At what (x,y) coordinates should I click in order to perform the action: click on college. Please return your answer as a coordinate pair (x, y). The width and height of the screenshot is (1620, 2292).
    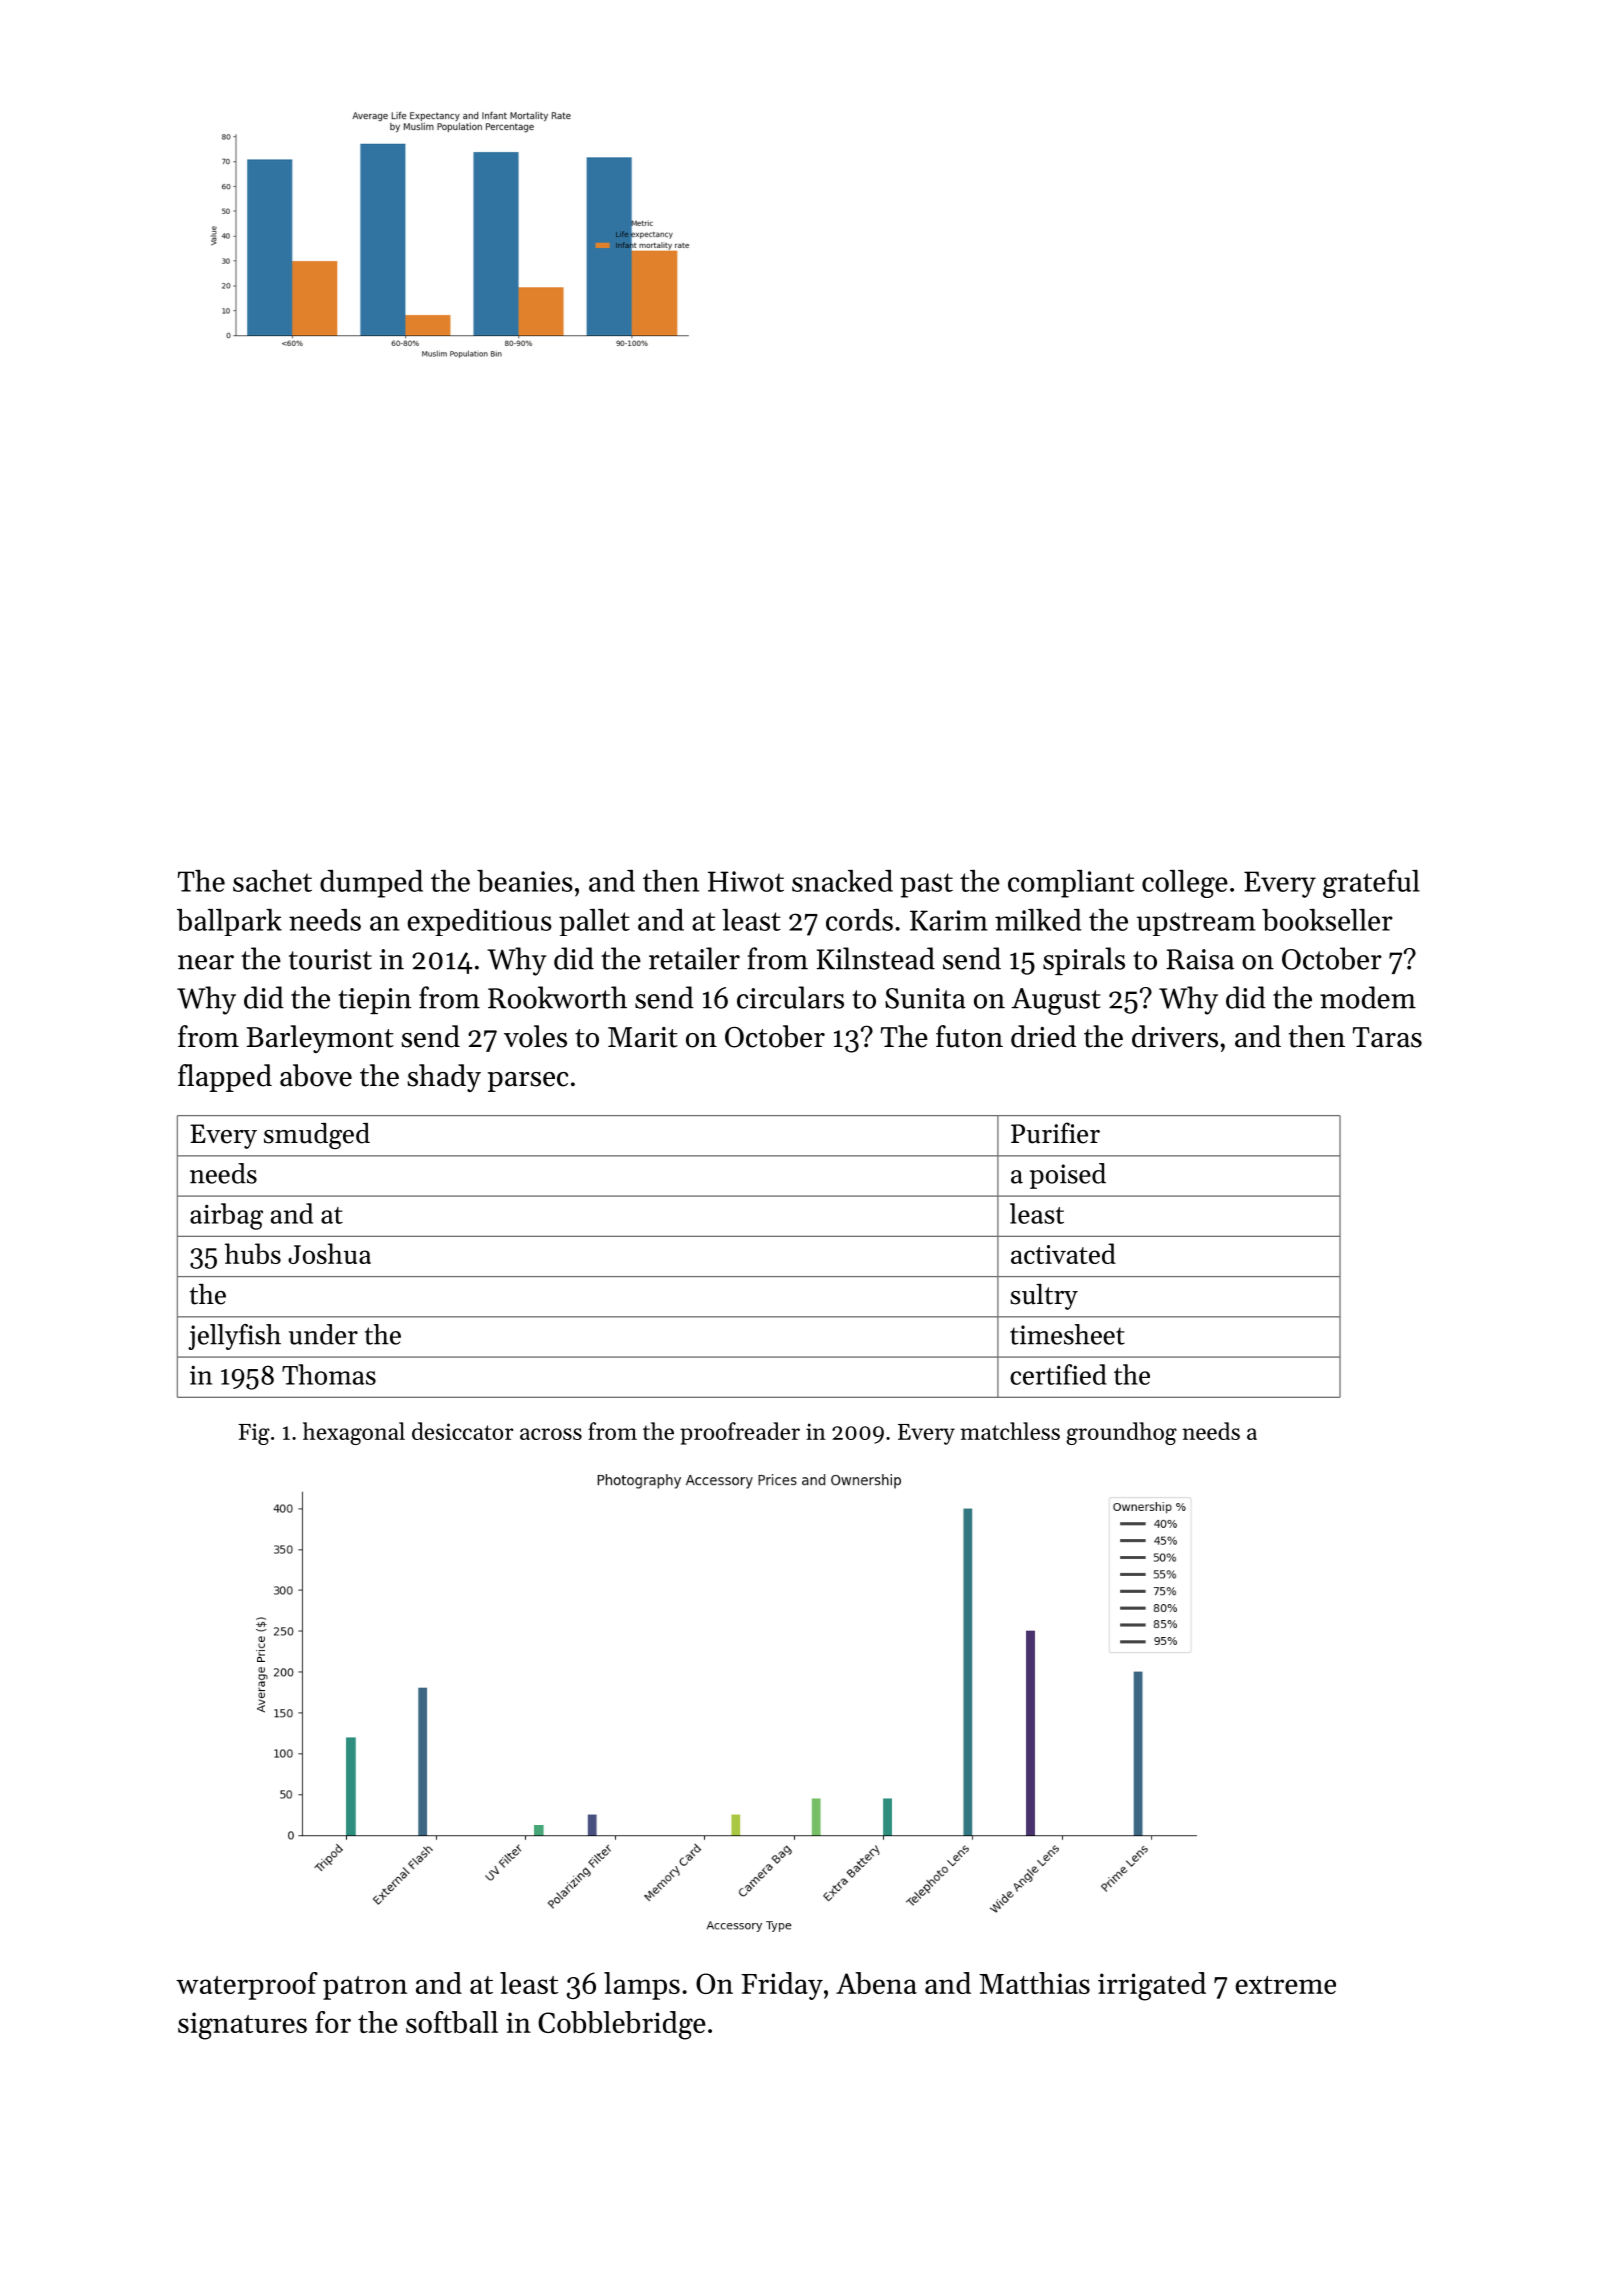
    Looking at the image, I should click on (1185, 884).
